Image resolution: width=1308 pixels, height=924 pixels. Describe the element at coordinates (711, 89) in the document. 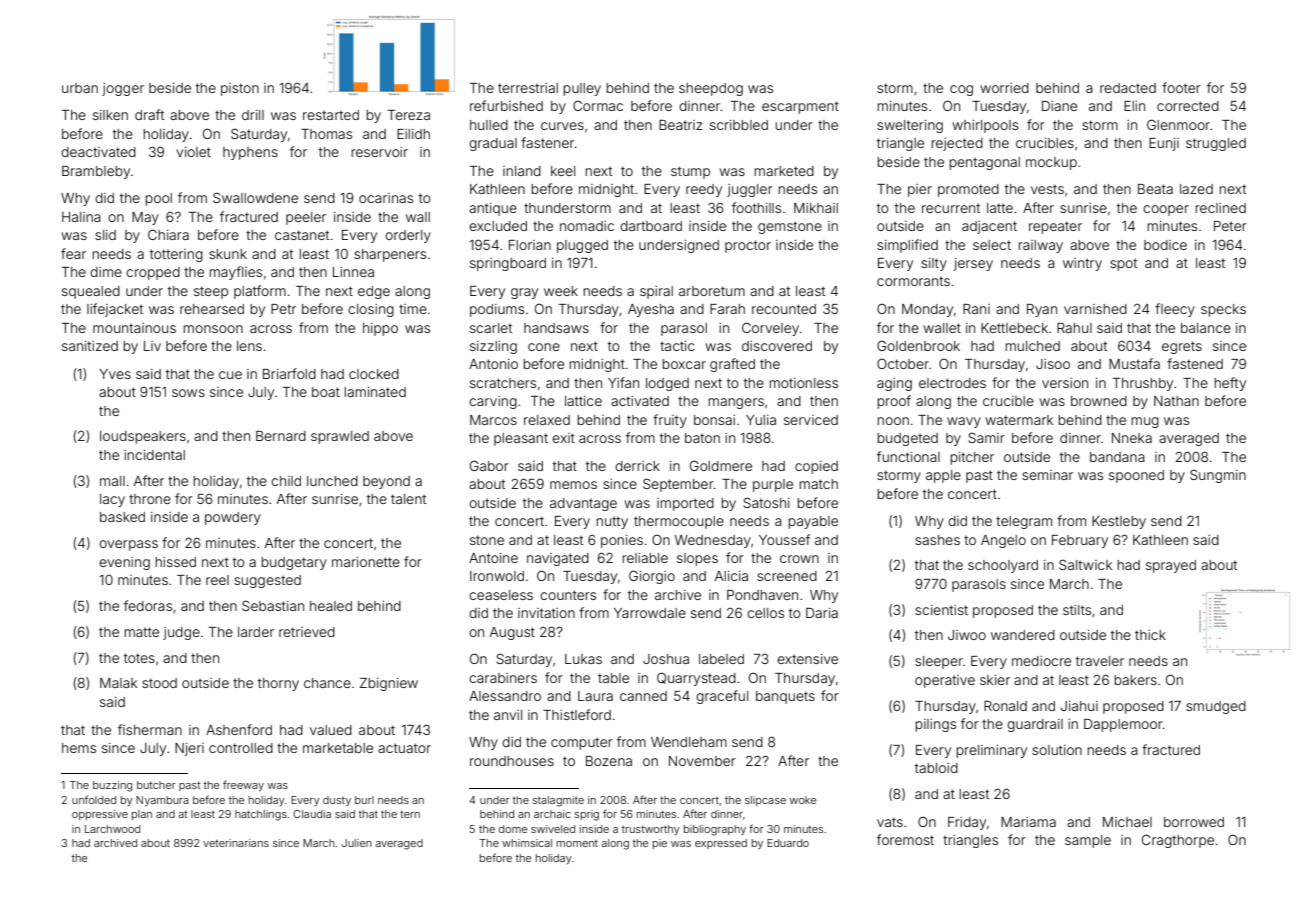

I see `sheepdog` at that location.
